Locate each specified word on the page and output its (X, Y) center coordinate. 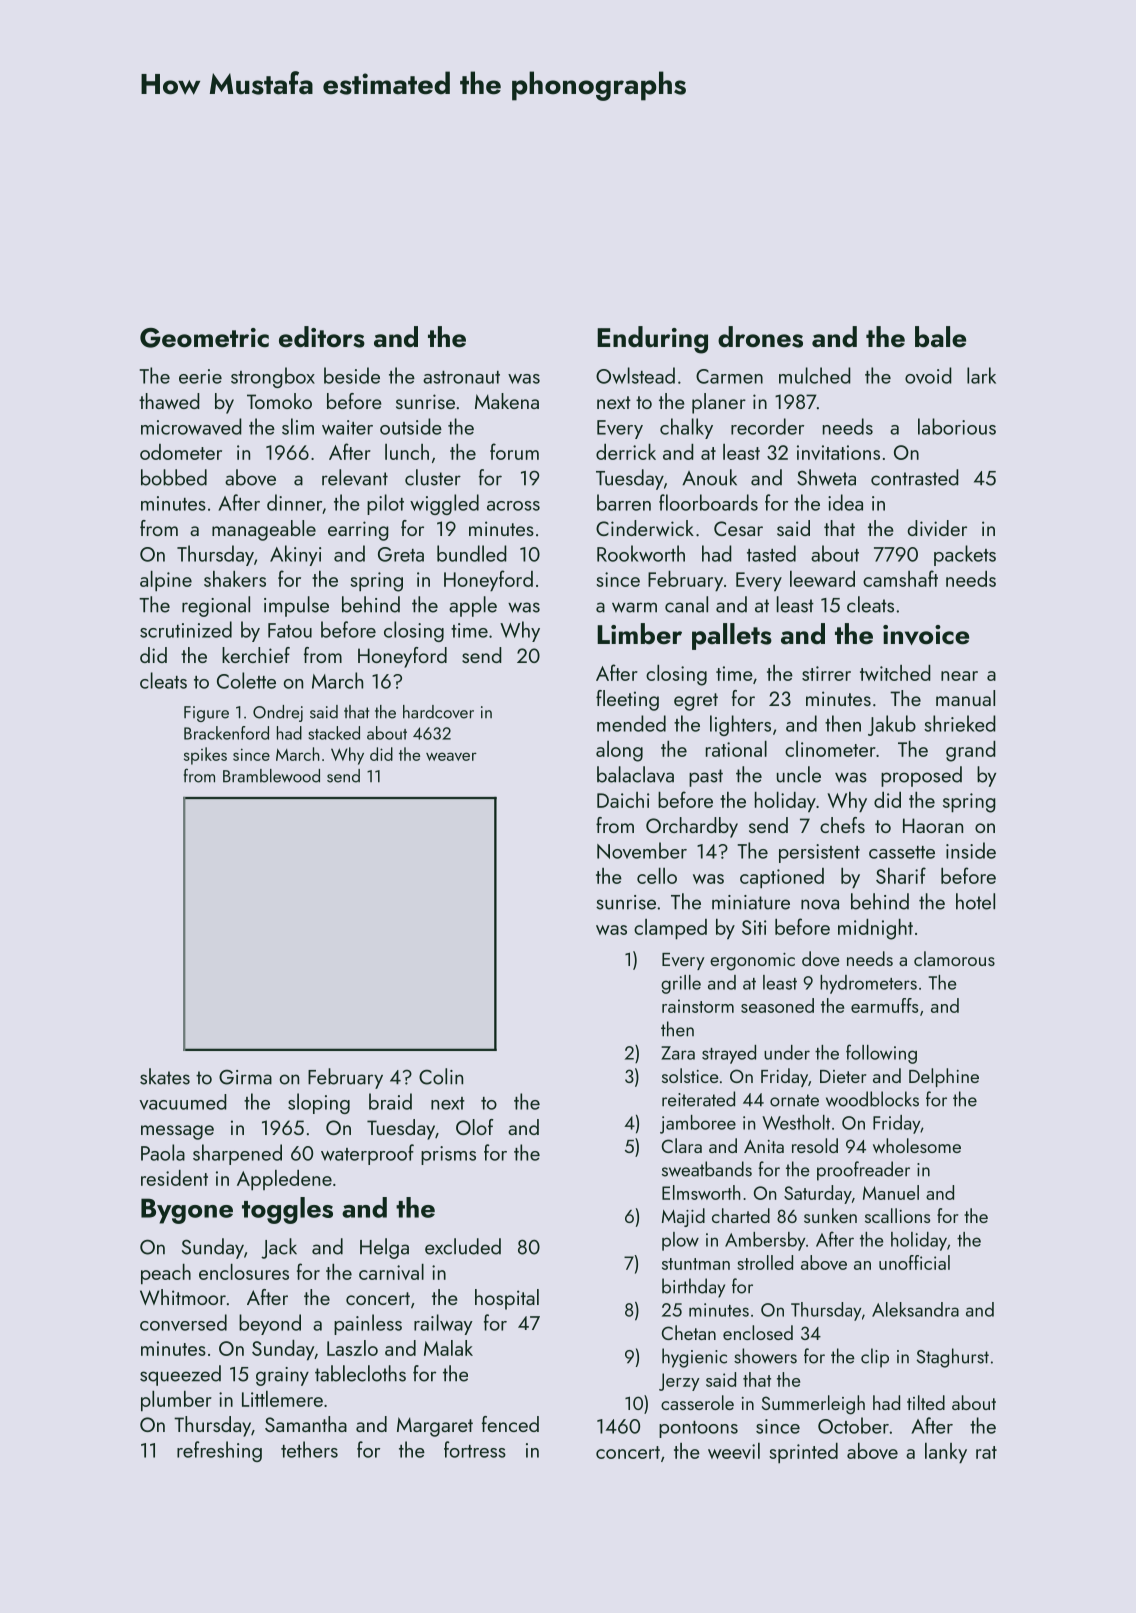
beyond (270, 1324)
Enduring (652, 340)
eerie (200, 376)
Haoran (933, 825)
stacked (334, 733)
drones (760, 337)
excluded (463, 1246)
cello (657, 876)
